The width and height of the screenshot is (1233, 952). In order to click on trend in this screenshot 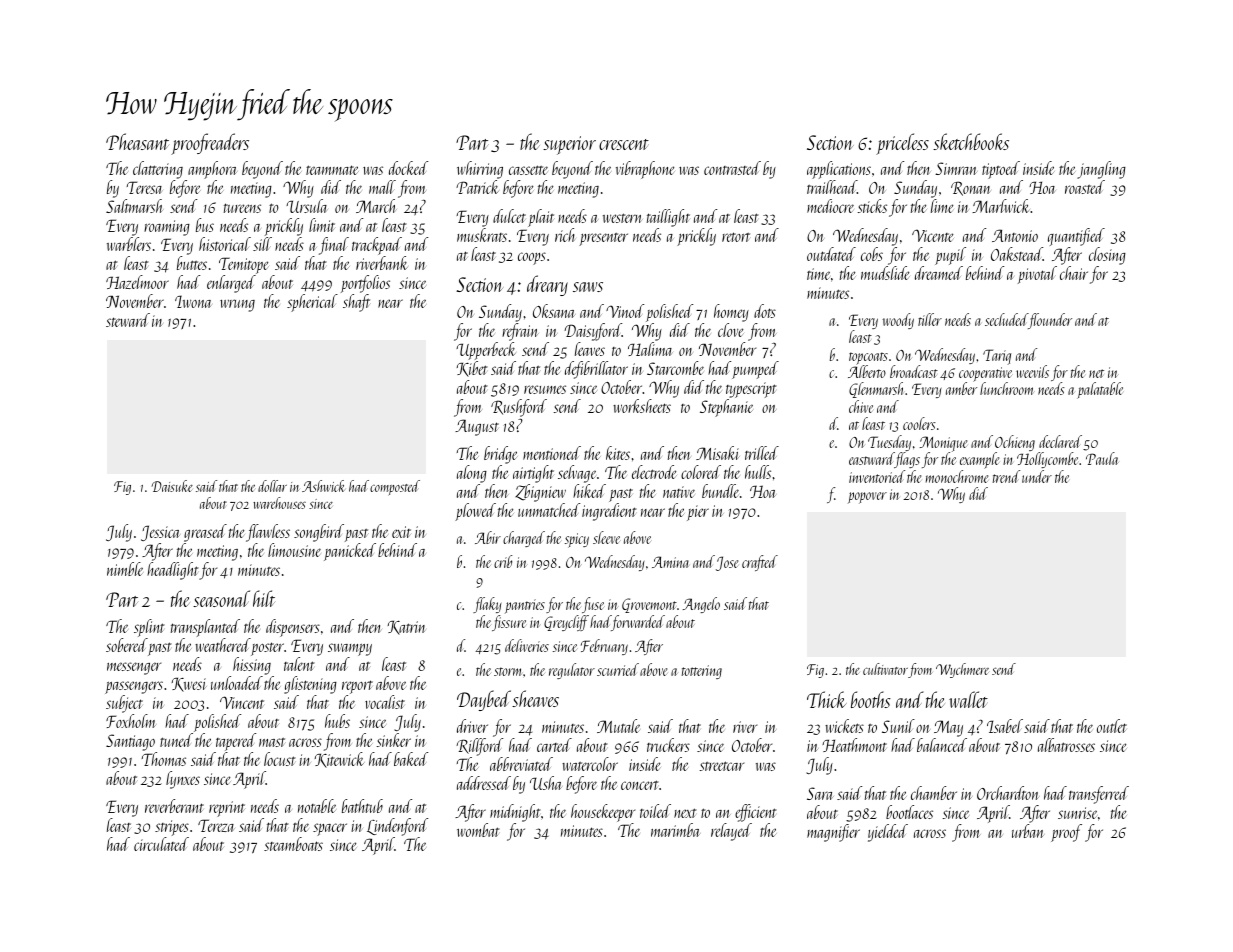, I will do `click(1006, 476)`.
